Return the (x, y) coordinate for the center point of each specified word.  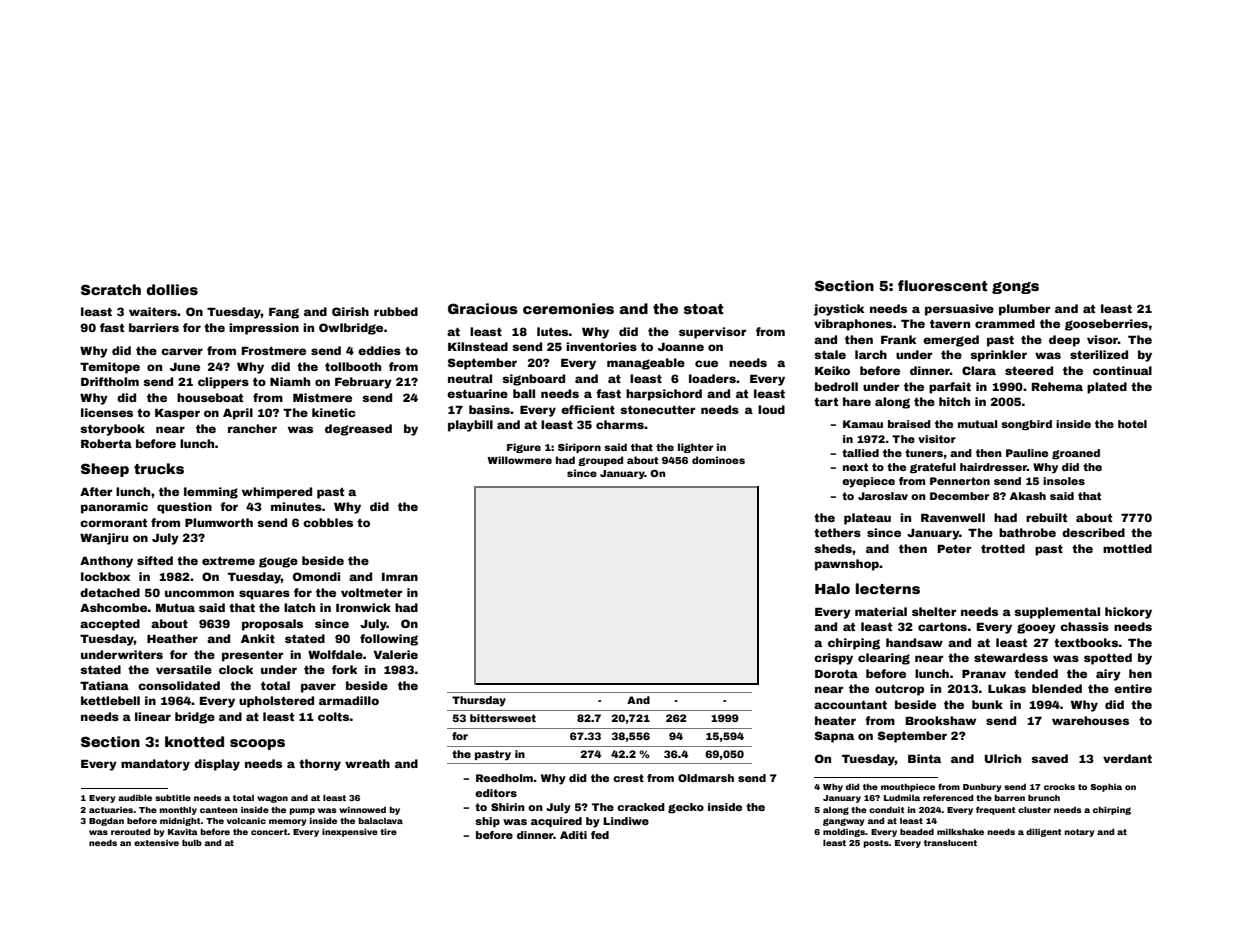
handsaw (914, 642)
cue (706, 363)
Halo (832, 588)
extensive (156, 843)
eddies (379, 350)
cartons (942, 627)
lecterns (888, 588)
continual (1122, 370)
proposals (272, 625)
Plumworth (219, 522)
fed (600, 835)
